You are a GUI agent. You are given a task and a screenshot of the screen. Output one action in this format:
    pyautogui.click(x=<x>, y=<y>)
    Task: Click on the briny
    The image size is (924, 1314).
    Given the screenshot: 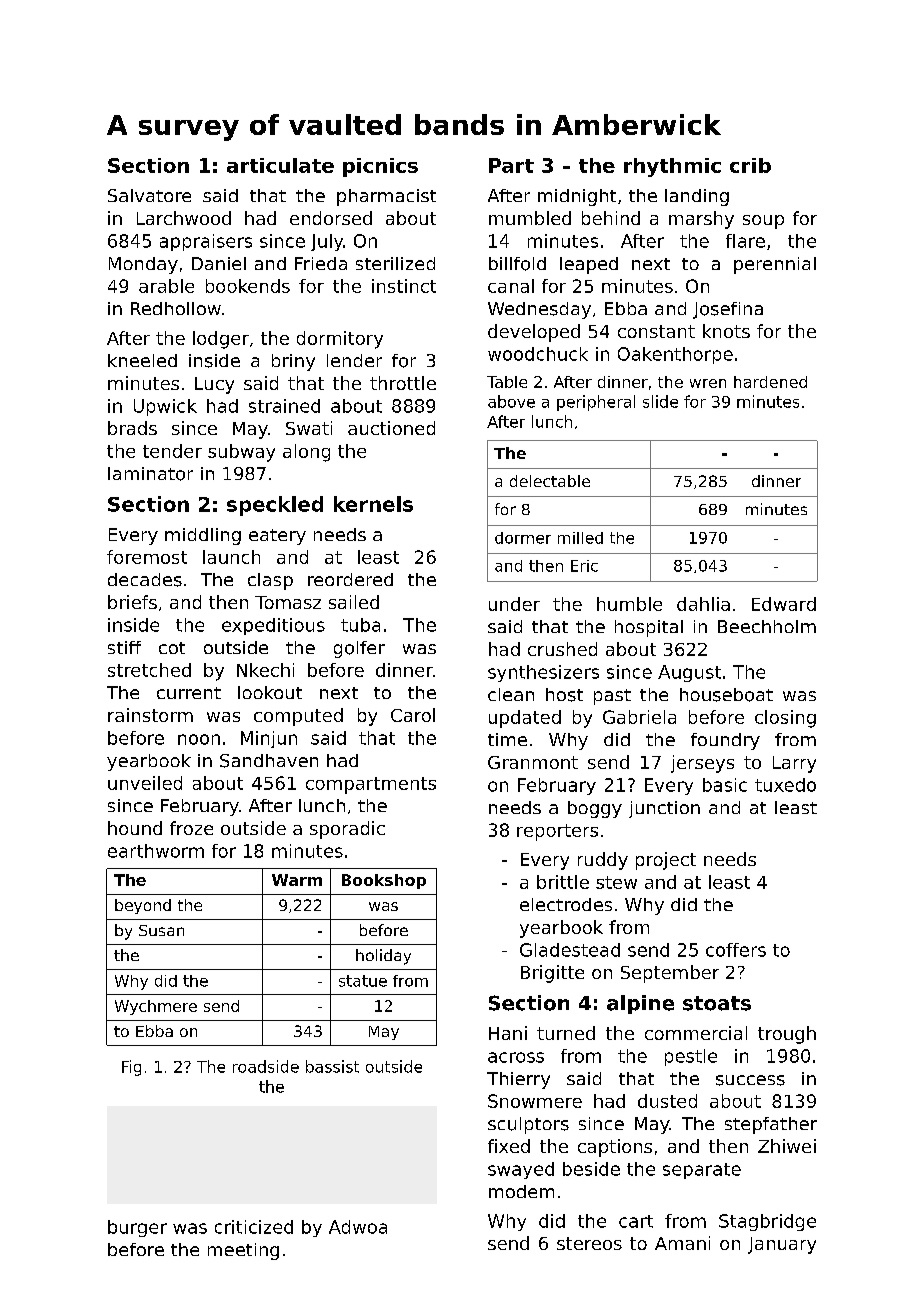 What is the action you would take?
    pyautogui.click(x=293, y=362)
